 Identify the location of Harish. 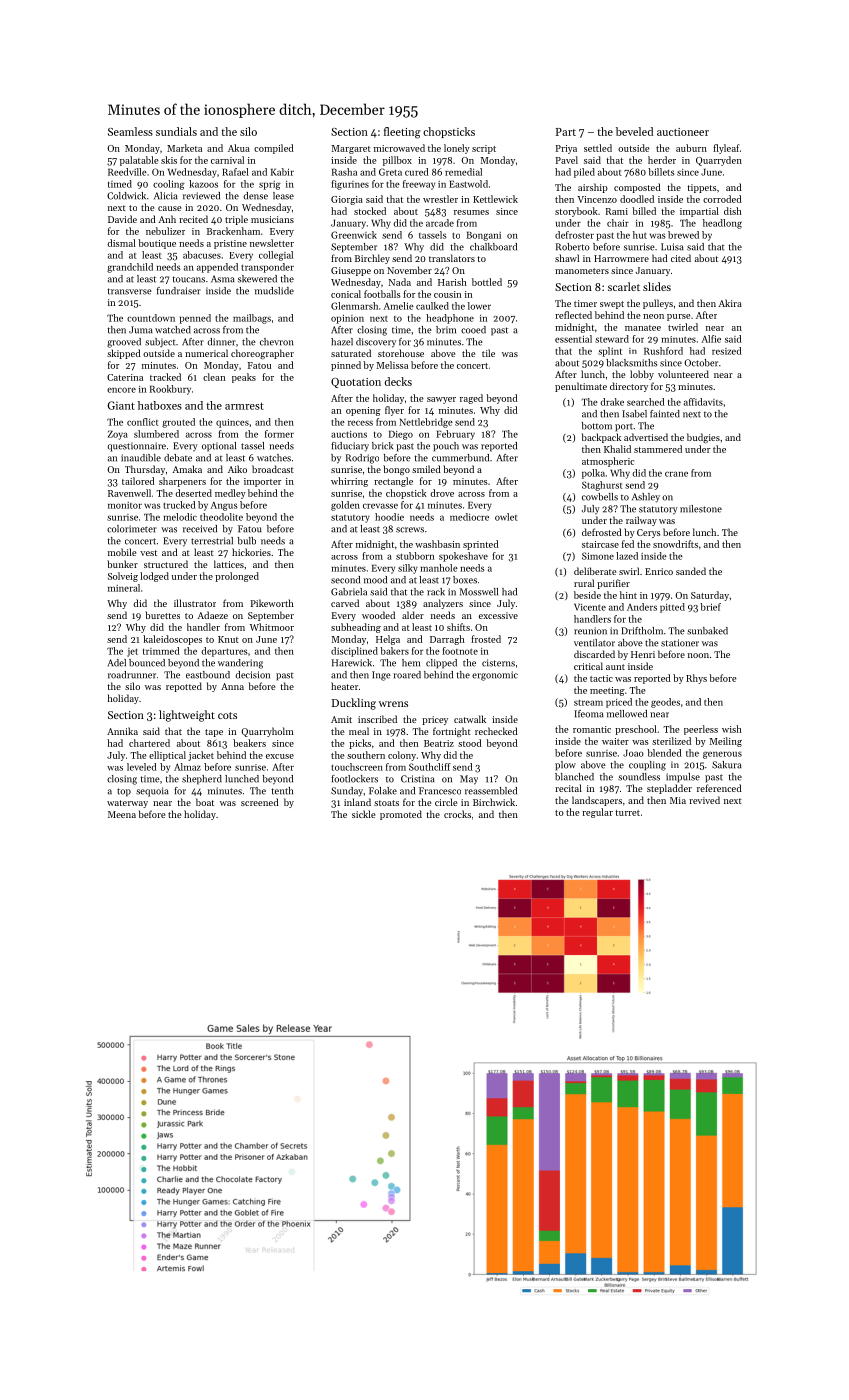
(452, 282).
